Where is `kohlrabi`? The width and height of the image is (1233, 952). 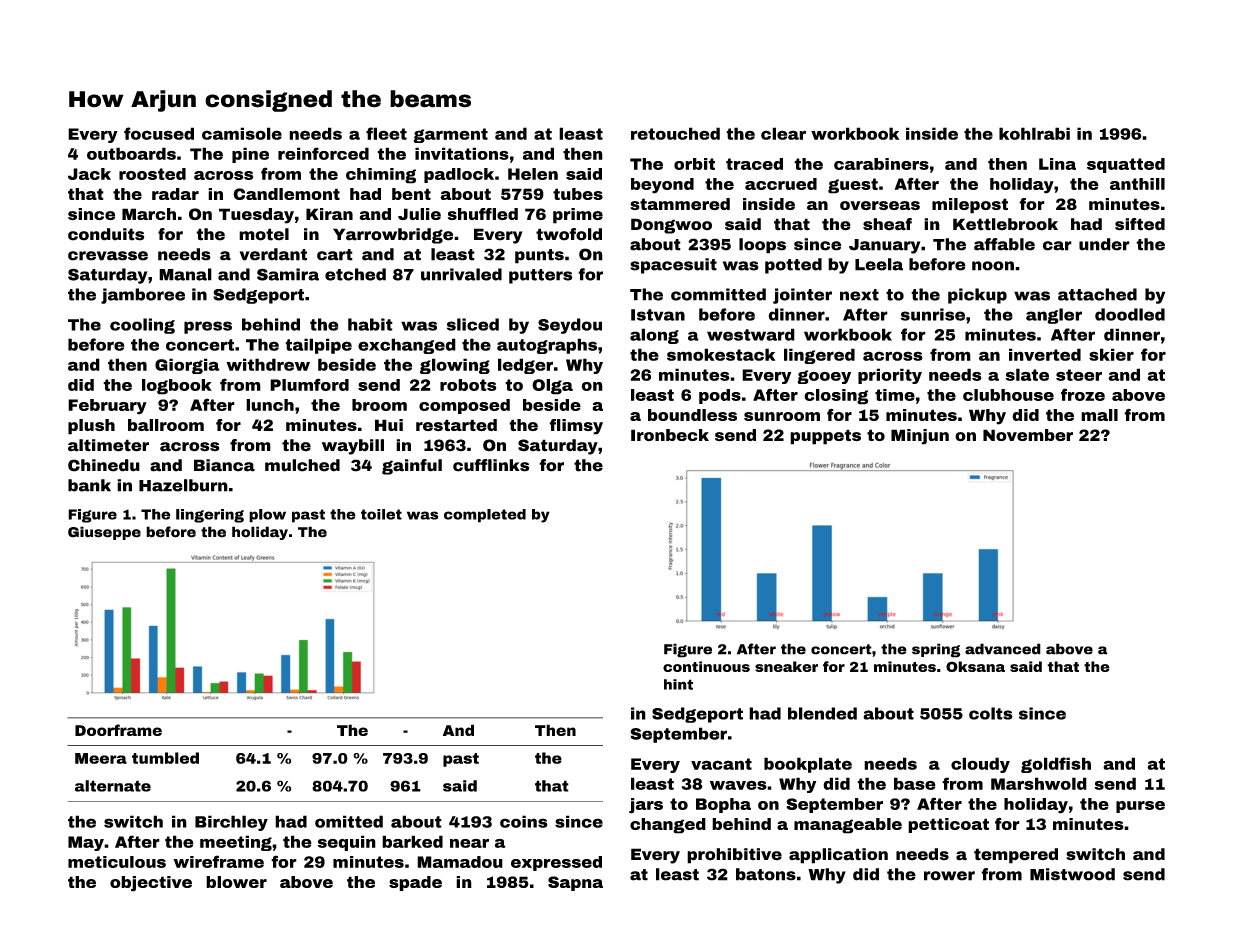 kohlrabi is located at coordinates (1034, 133).
